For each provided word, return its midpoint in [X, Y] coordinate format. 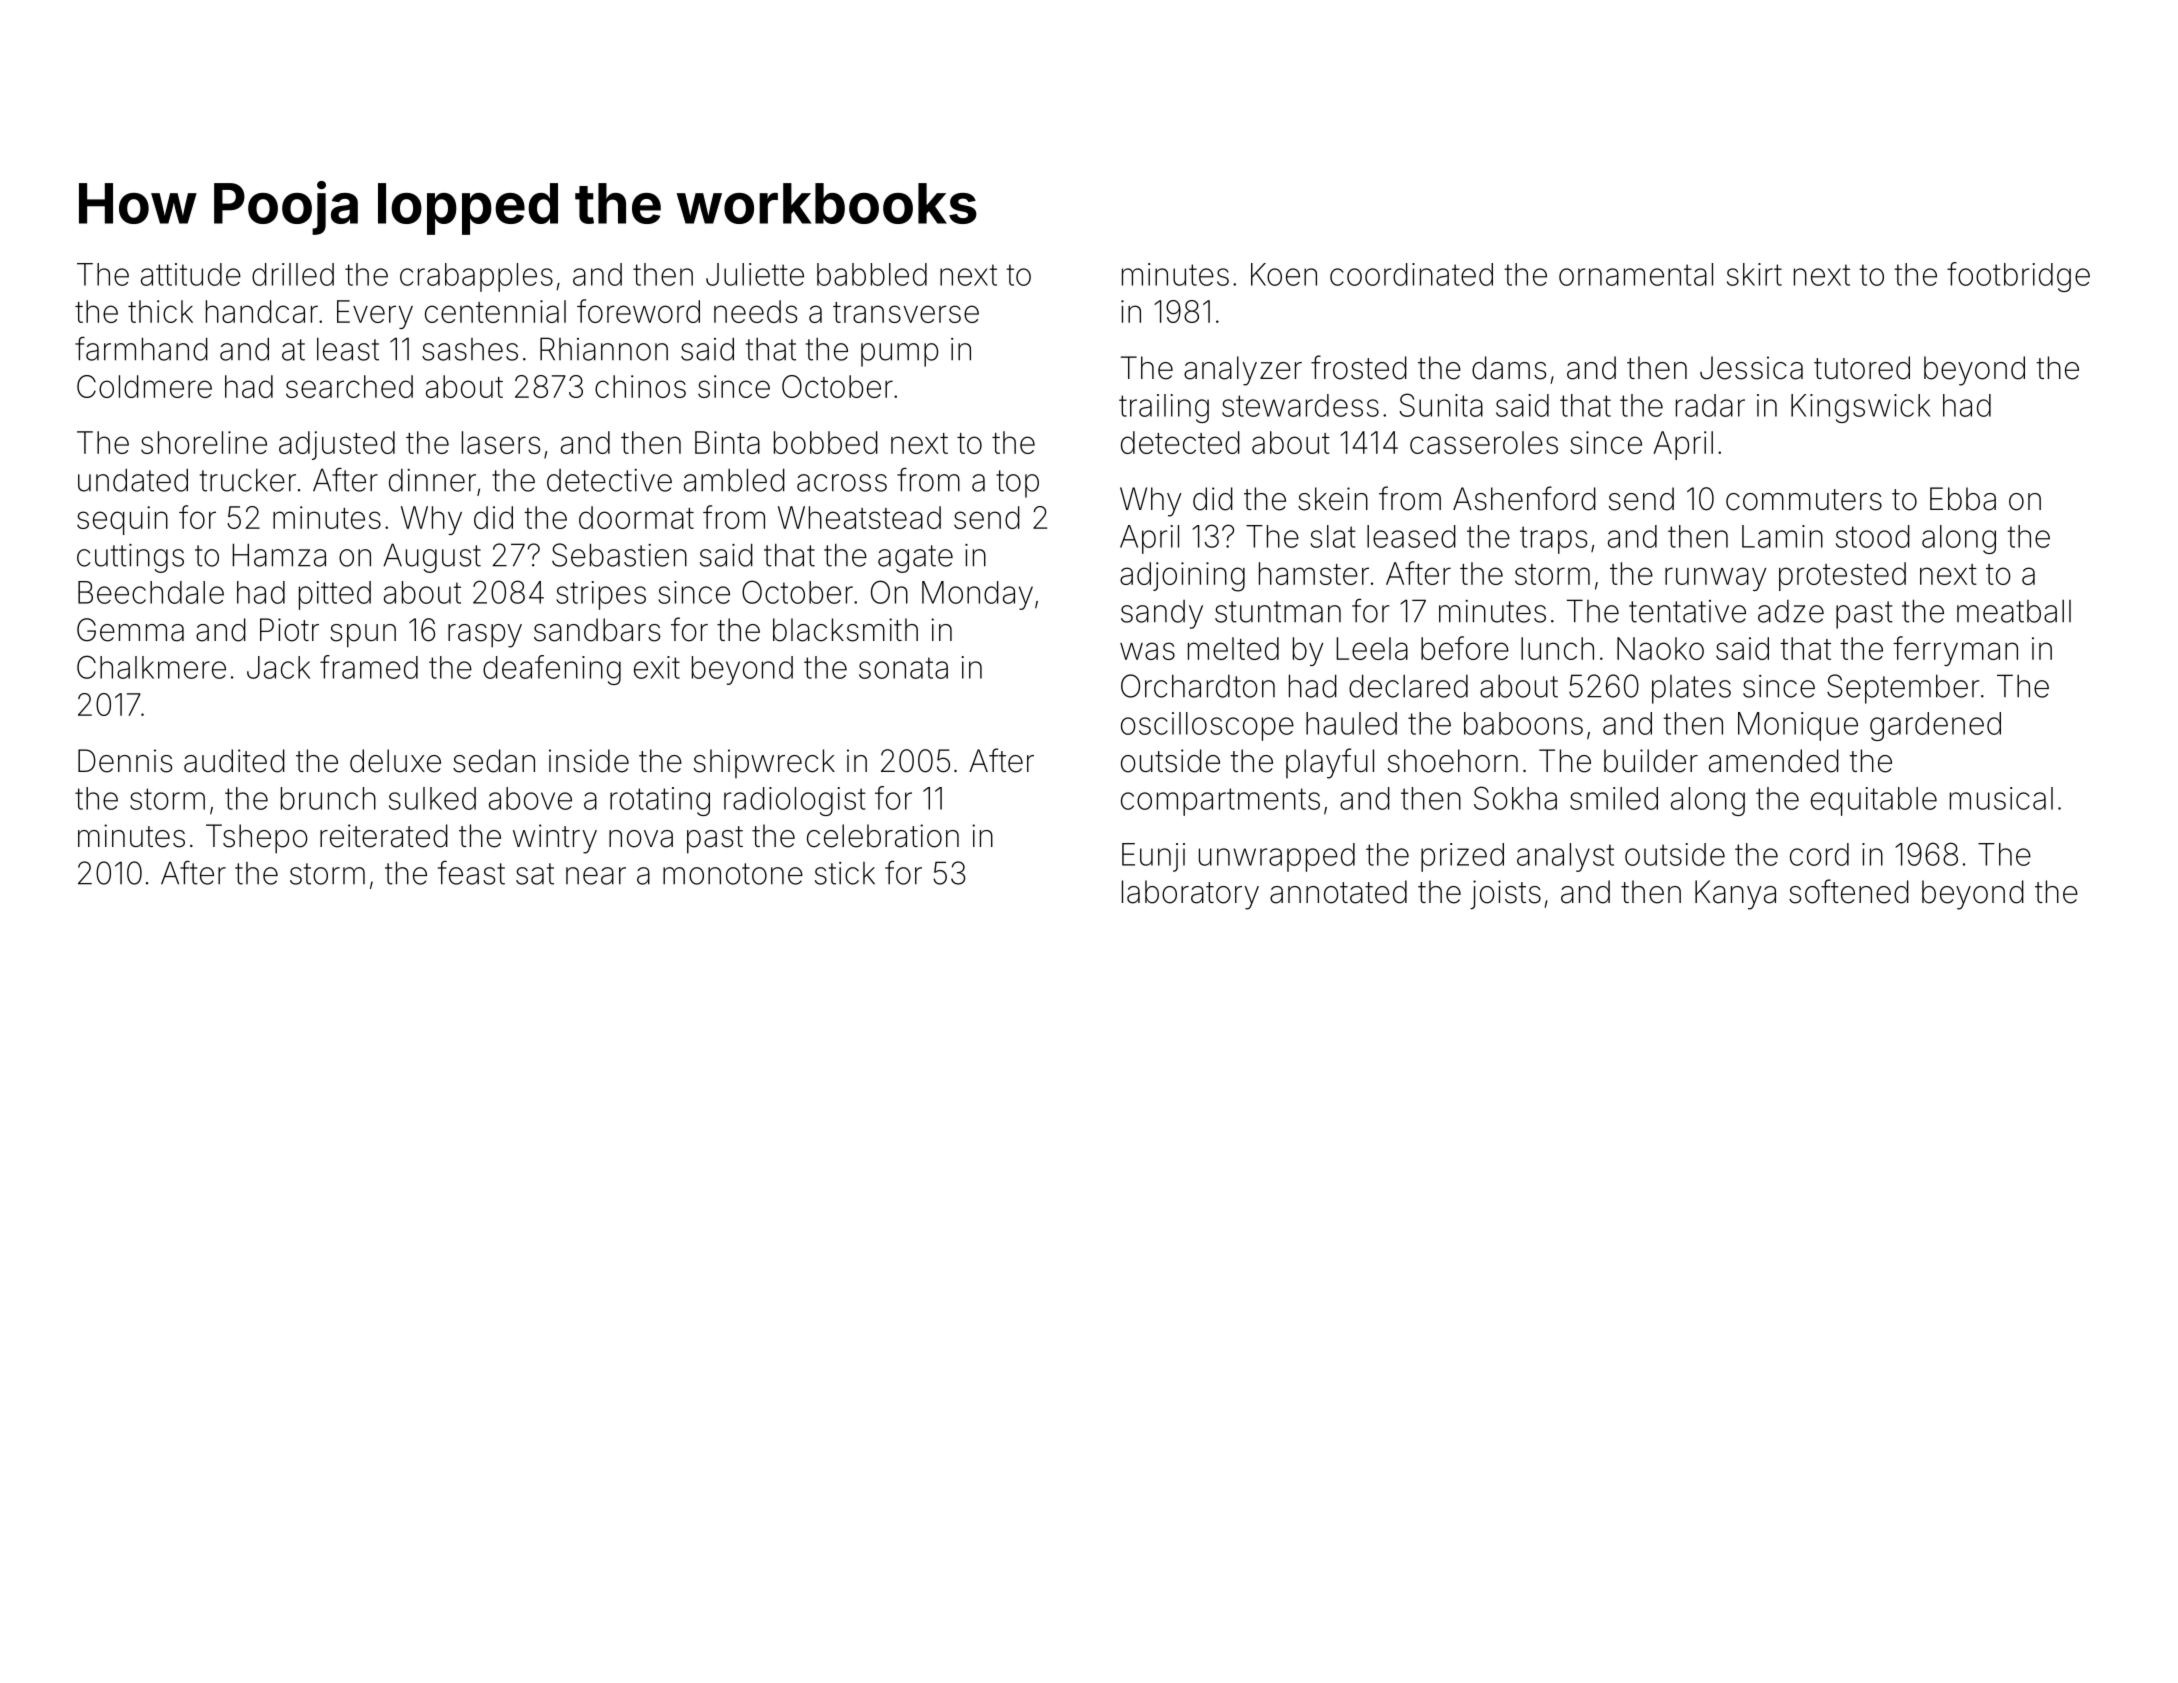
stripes [601, 595]
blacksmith [845, 630]
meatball [2014, 611]
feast [471, 873]
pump [899, 355]
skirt [1754, 274]
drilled [293, 274]
